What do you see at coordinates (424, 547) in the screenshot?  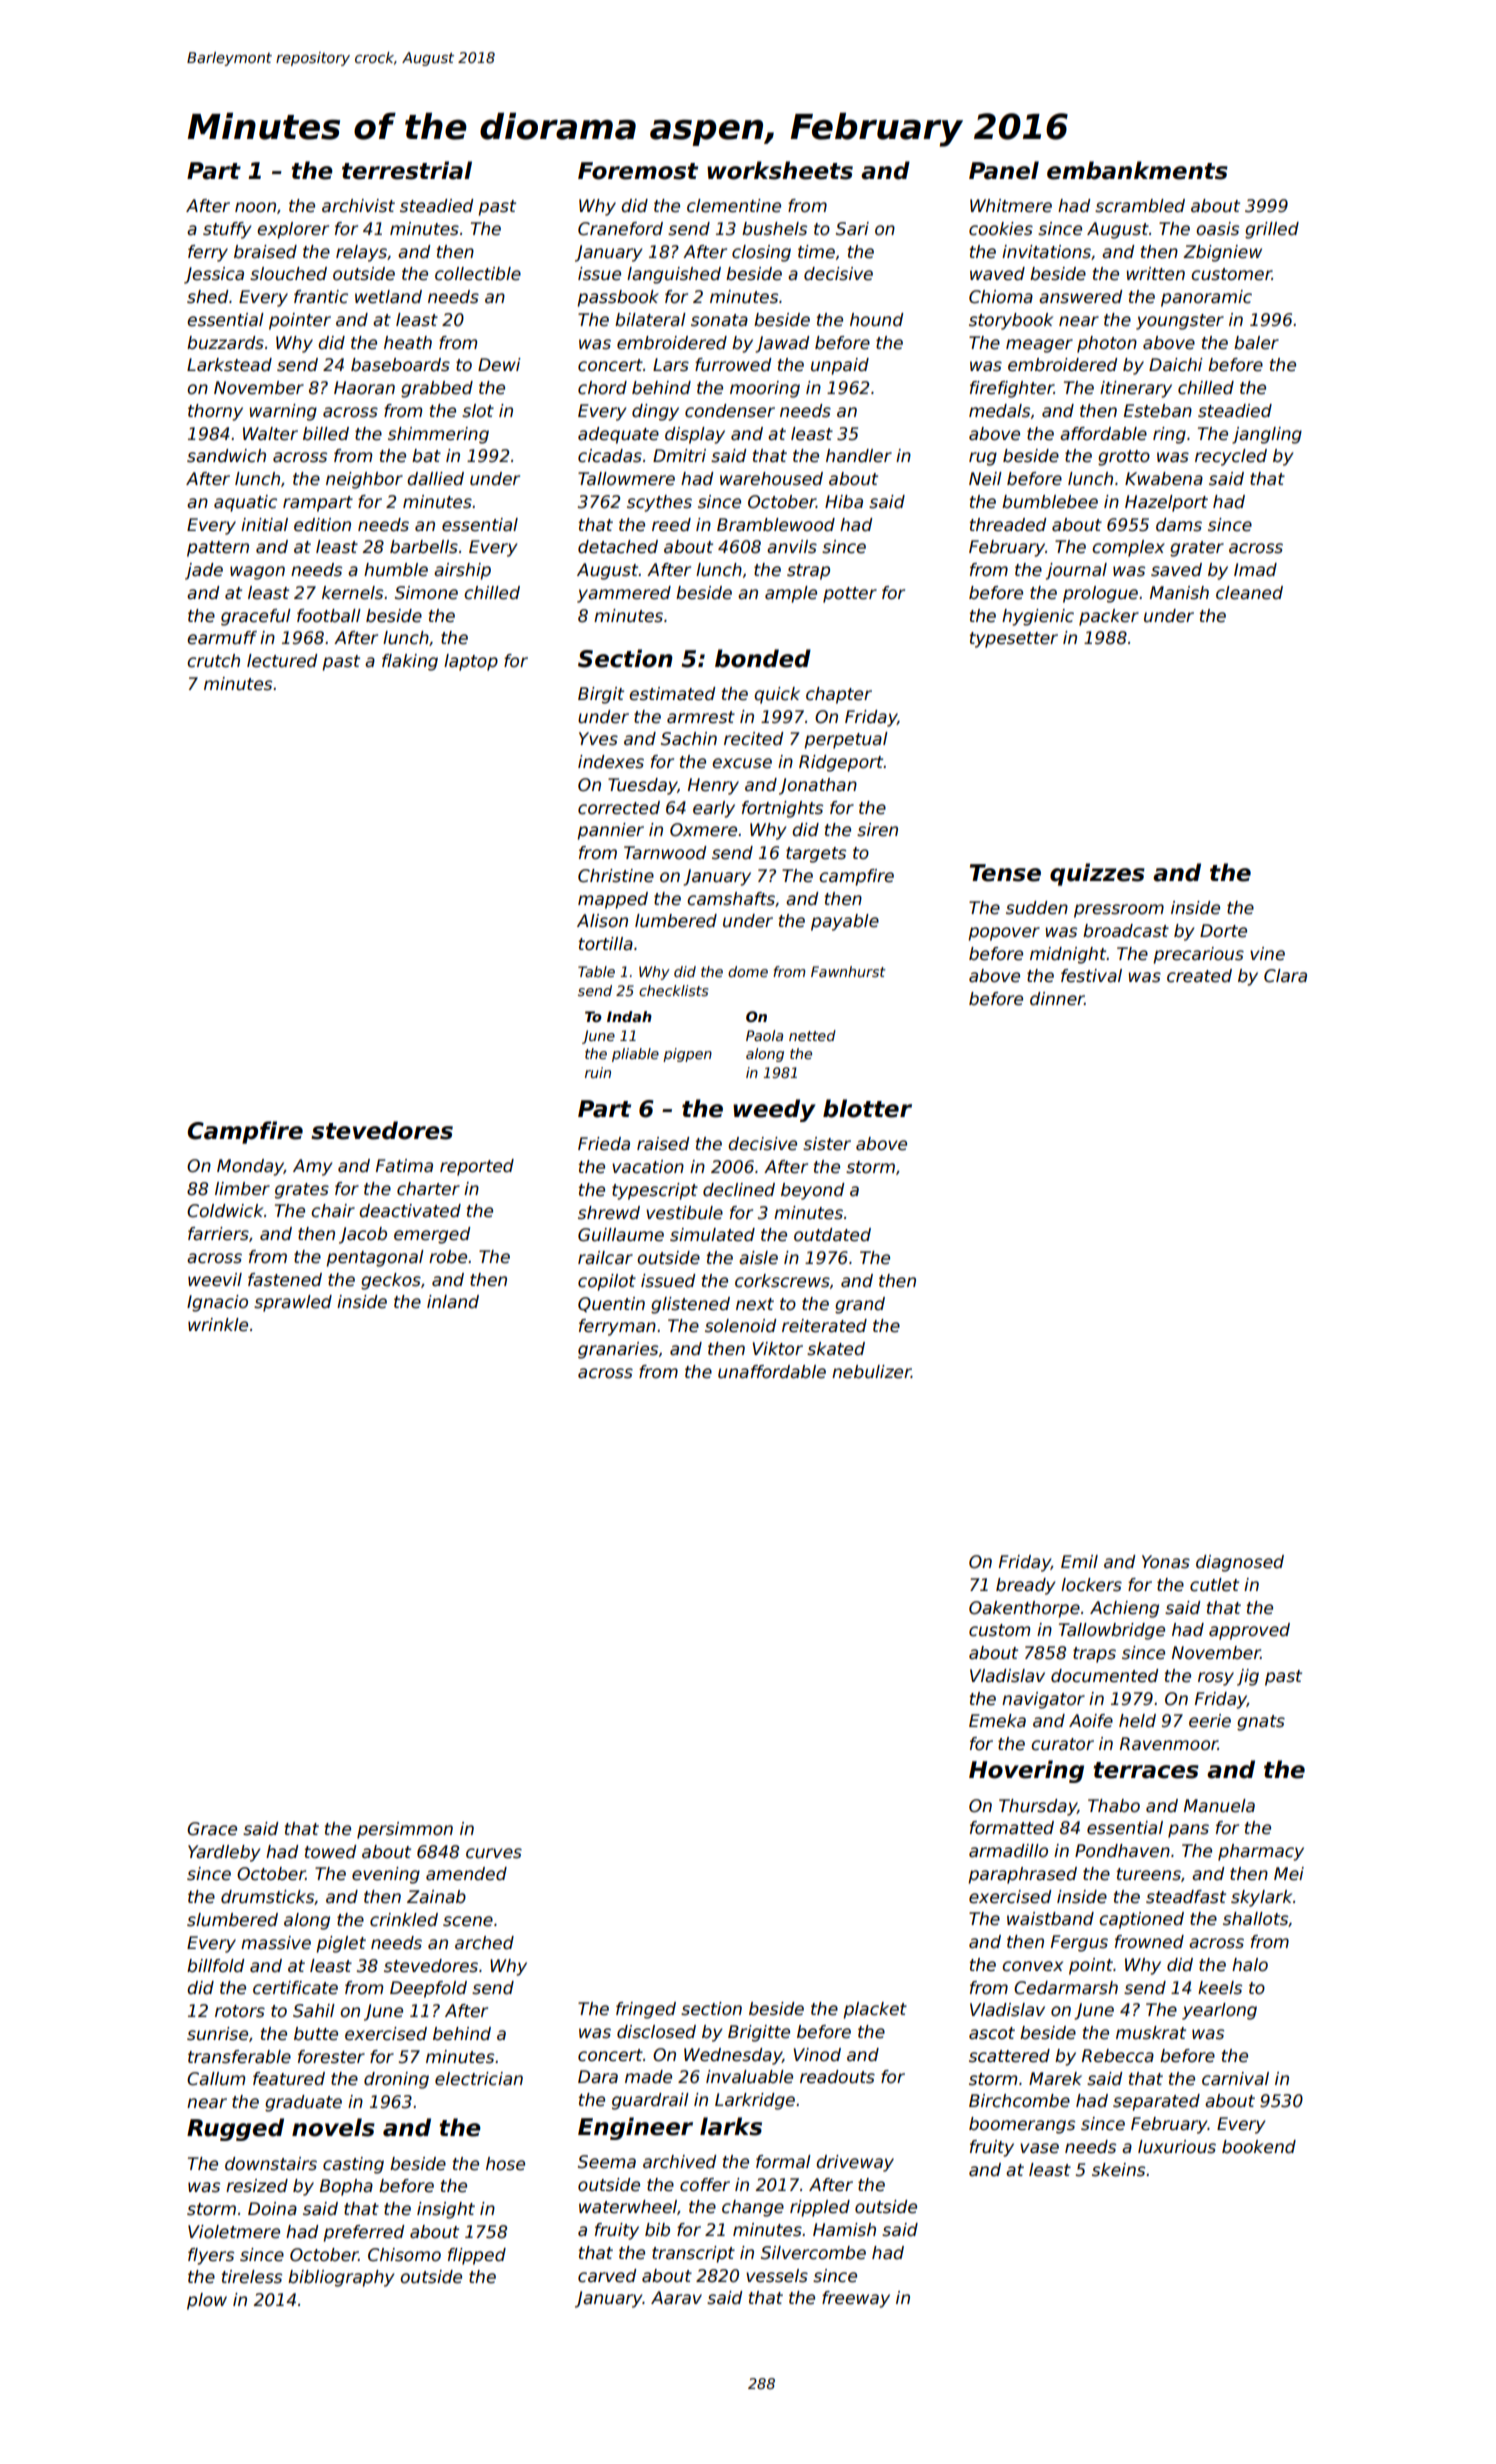 I see `barbells` at bounding box center [424, 547].
